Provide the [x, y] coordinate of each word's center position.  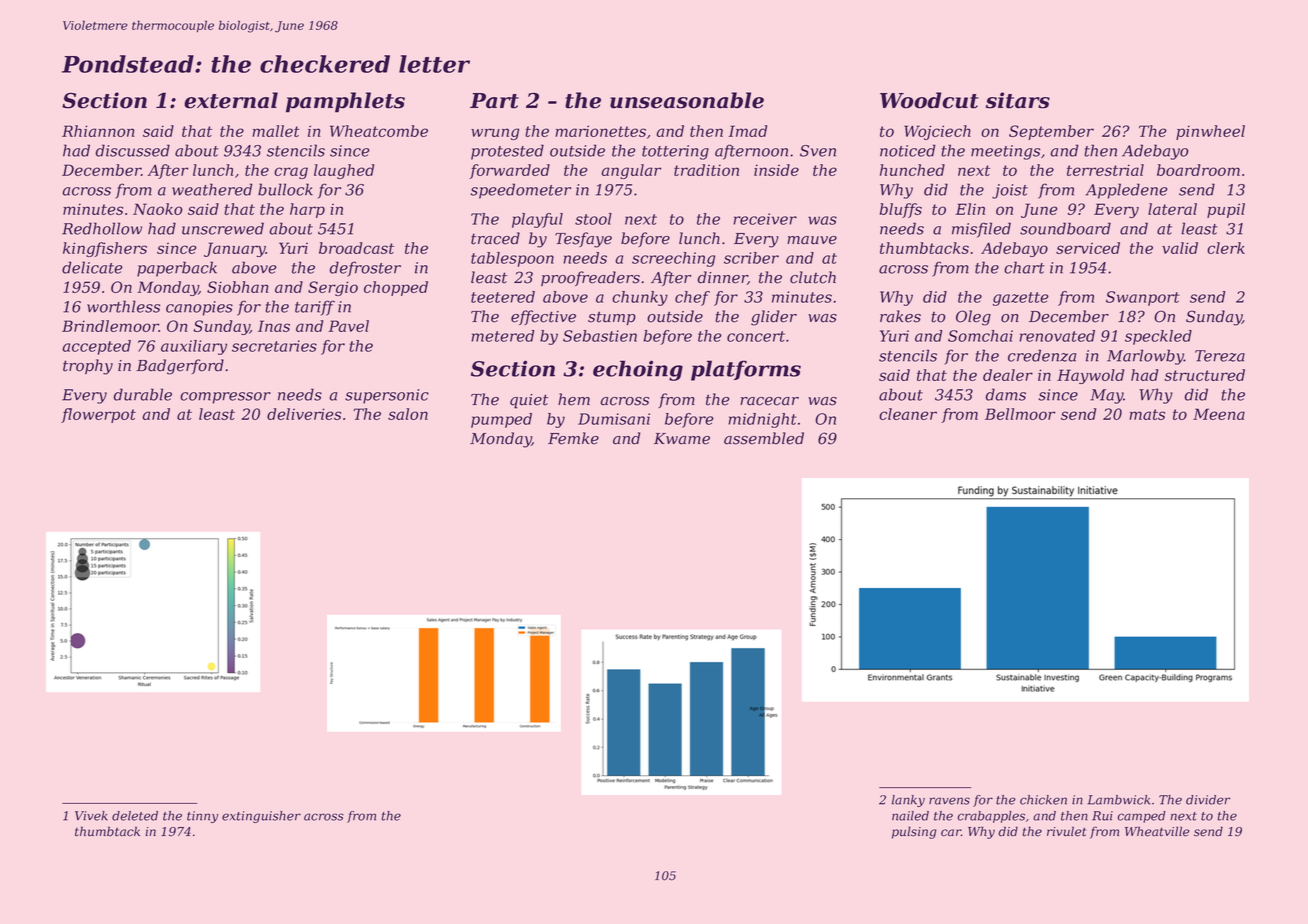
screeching [673, 259]
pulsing [914, 832]
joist [1010, 191]
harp [307, 210]
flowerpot [98, 415]
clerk [1226, 248]
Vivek [91, 816]
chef [692, 298]
